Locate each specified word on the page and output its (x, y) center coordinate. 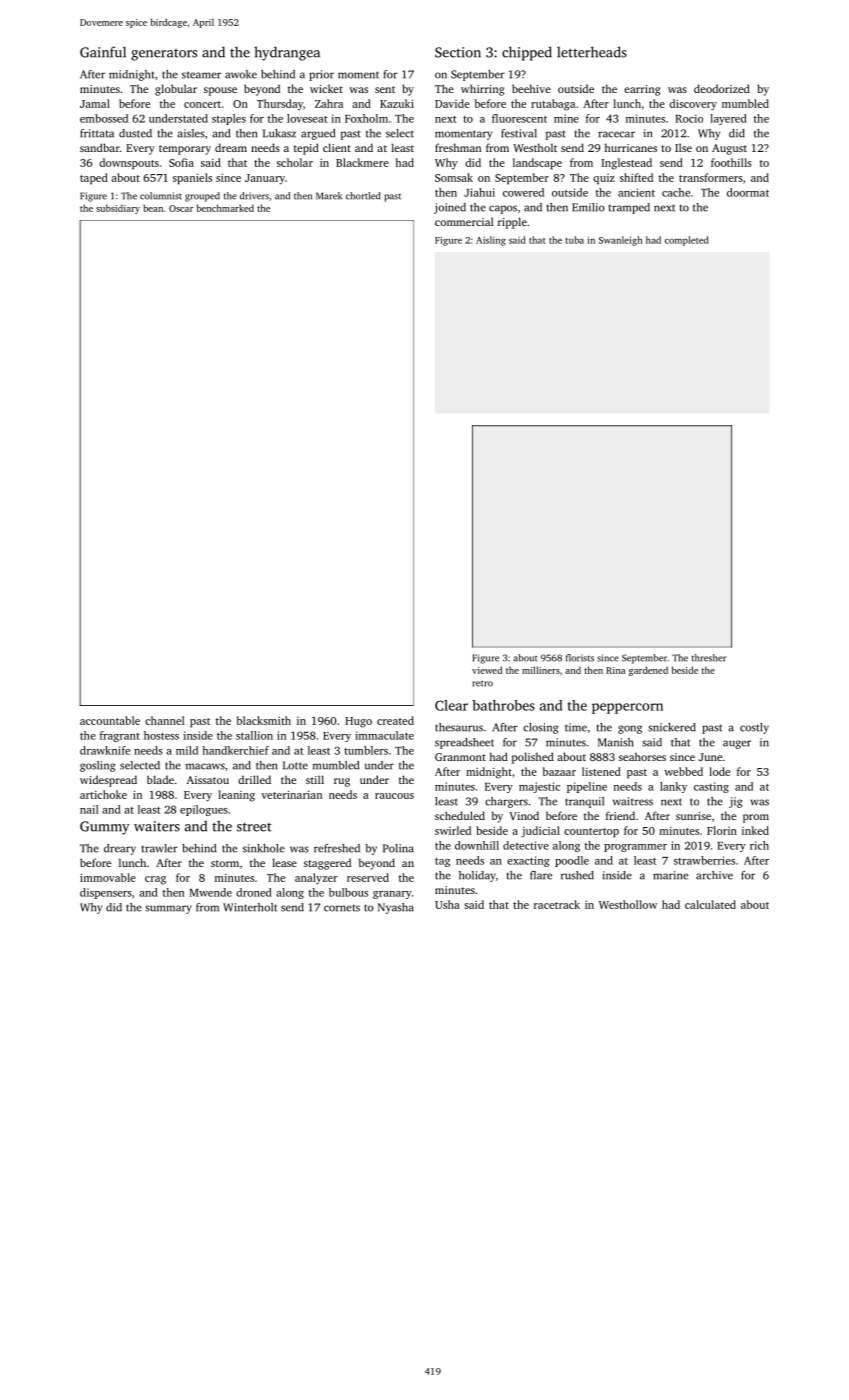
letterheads (592, 52)
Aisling (491, 241)
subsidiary (118, 209)
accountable (110, 720)
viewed (487, 670)
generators (164, 55)
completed (687, 241)
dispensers (106, 893)
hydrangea (287, 53)
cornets (342, 908)
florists (580, 658)
